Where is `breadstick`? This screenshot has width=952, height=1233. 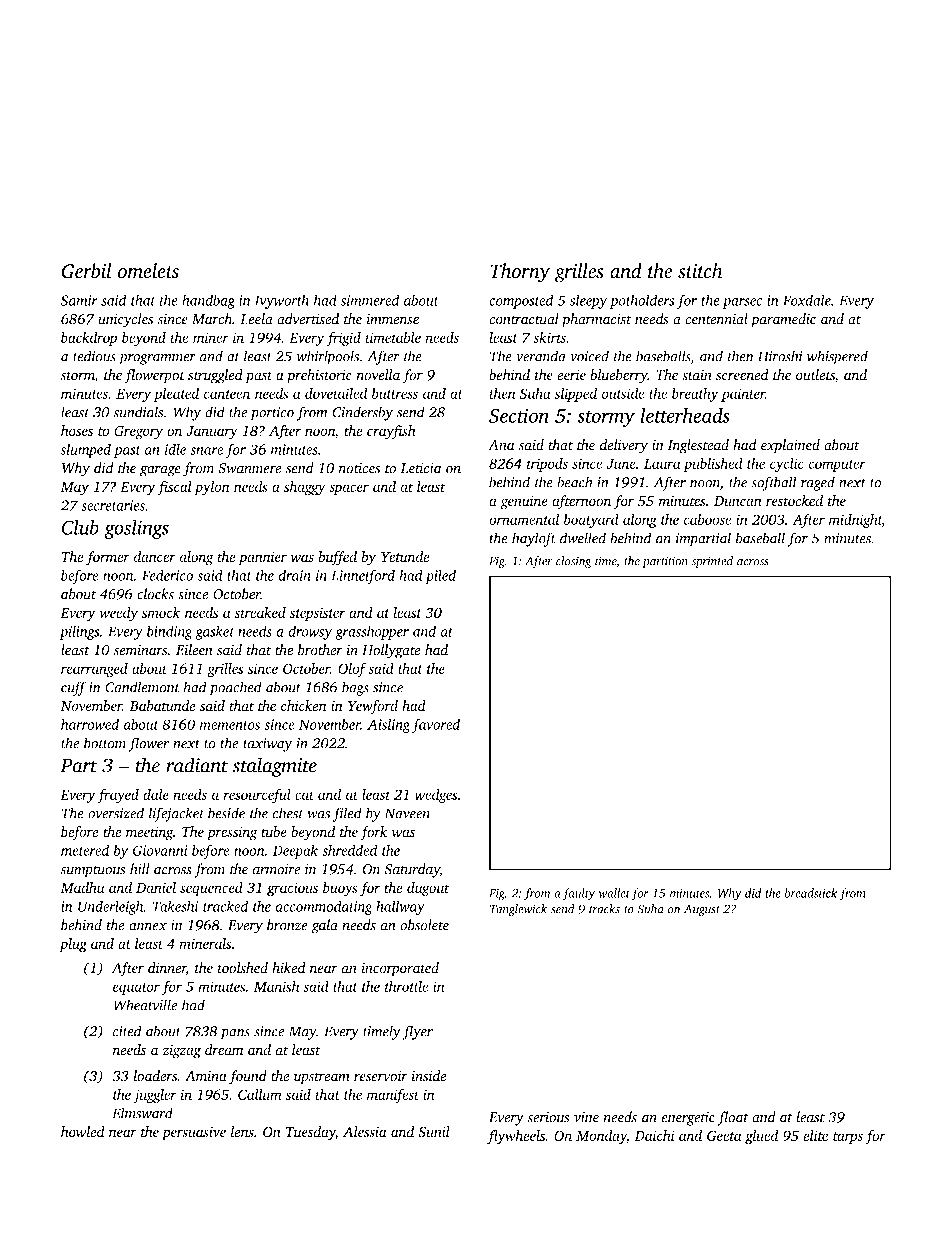 breadstick is located at coordinates (811, 893).
